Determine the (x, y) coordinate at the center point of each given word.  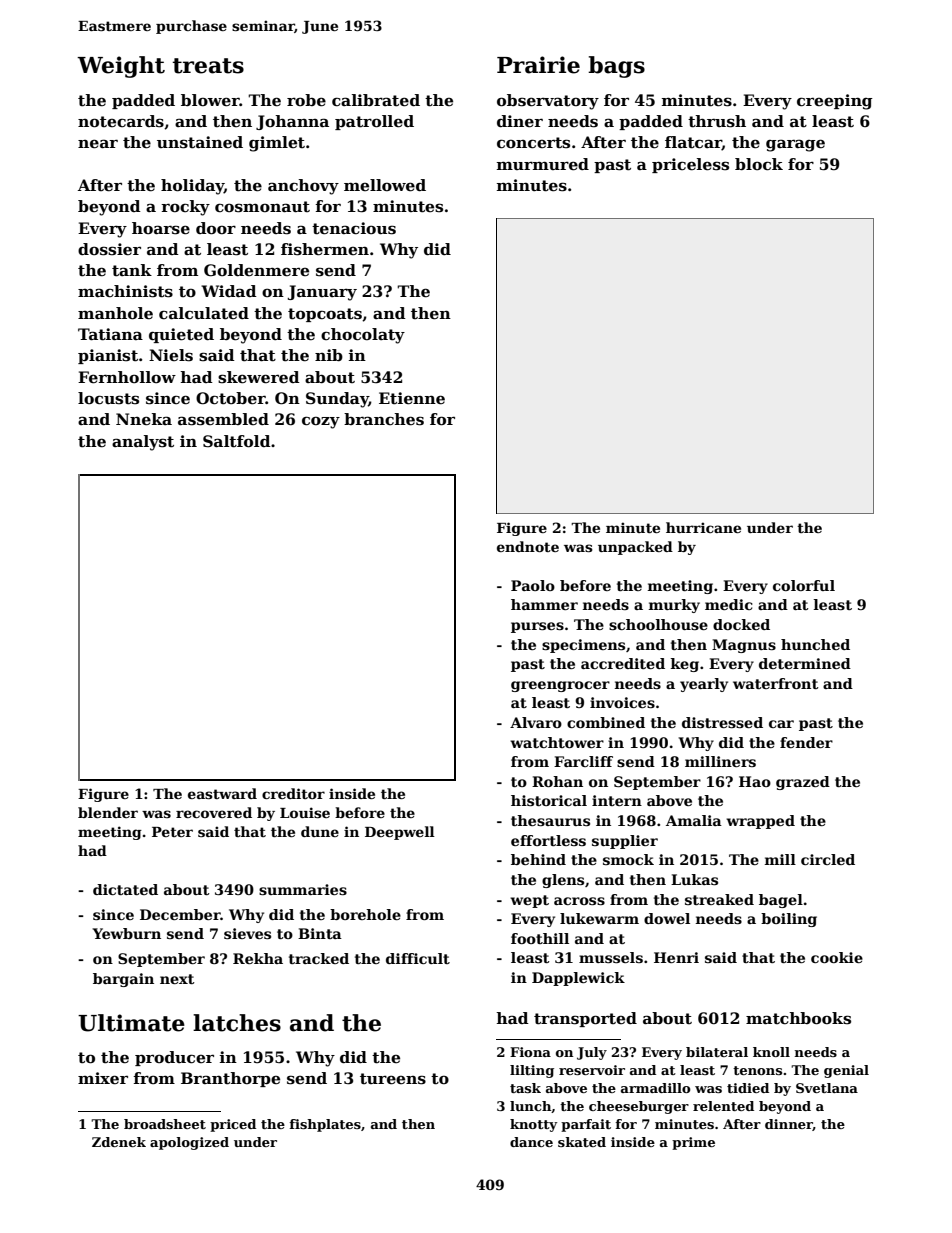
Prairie (538, 65)
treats (208, 66)
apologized (189, 1143)
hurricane (703, 527)
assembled (223, 419)
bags (616, 67)
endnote (528, 546)
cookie (837, 957)
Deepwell (400, 833)
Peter (172, 832)
